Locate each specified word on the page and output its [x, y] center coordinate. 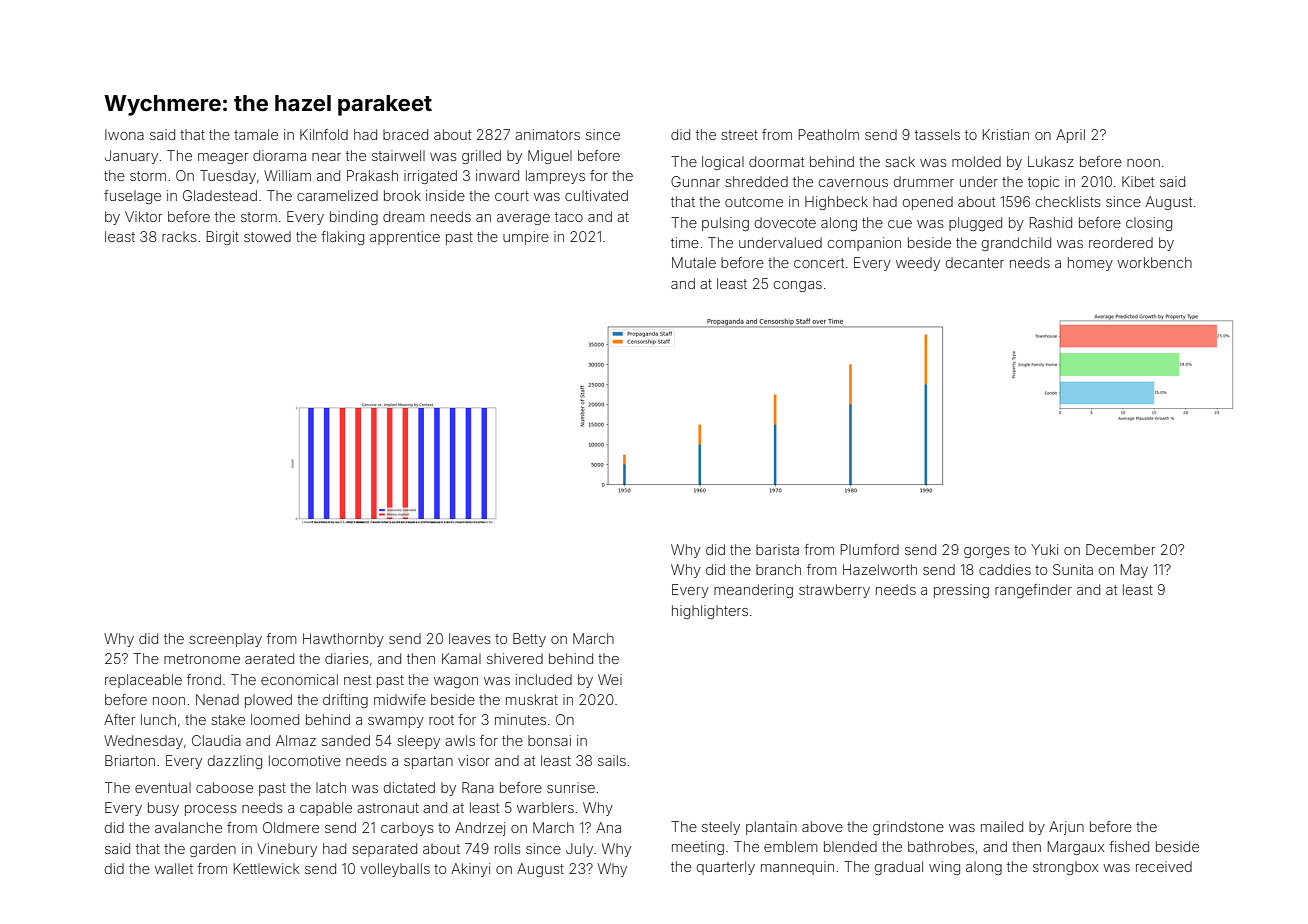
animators [547, 134]
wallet [174, 868]
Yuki [1044, 549]
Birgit [223, 238]
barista [777, 549]
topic [1043, 183]
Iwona [124, 134]
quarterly [726, 868]
